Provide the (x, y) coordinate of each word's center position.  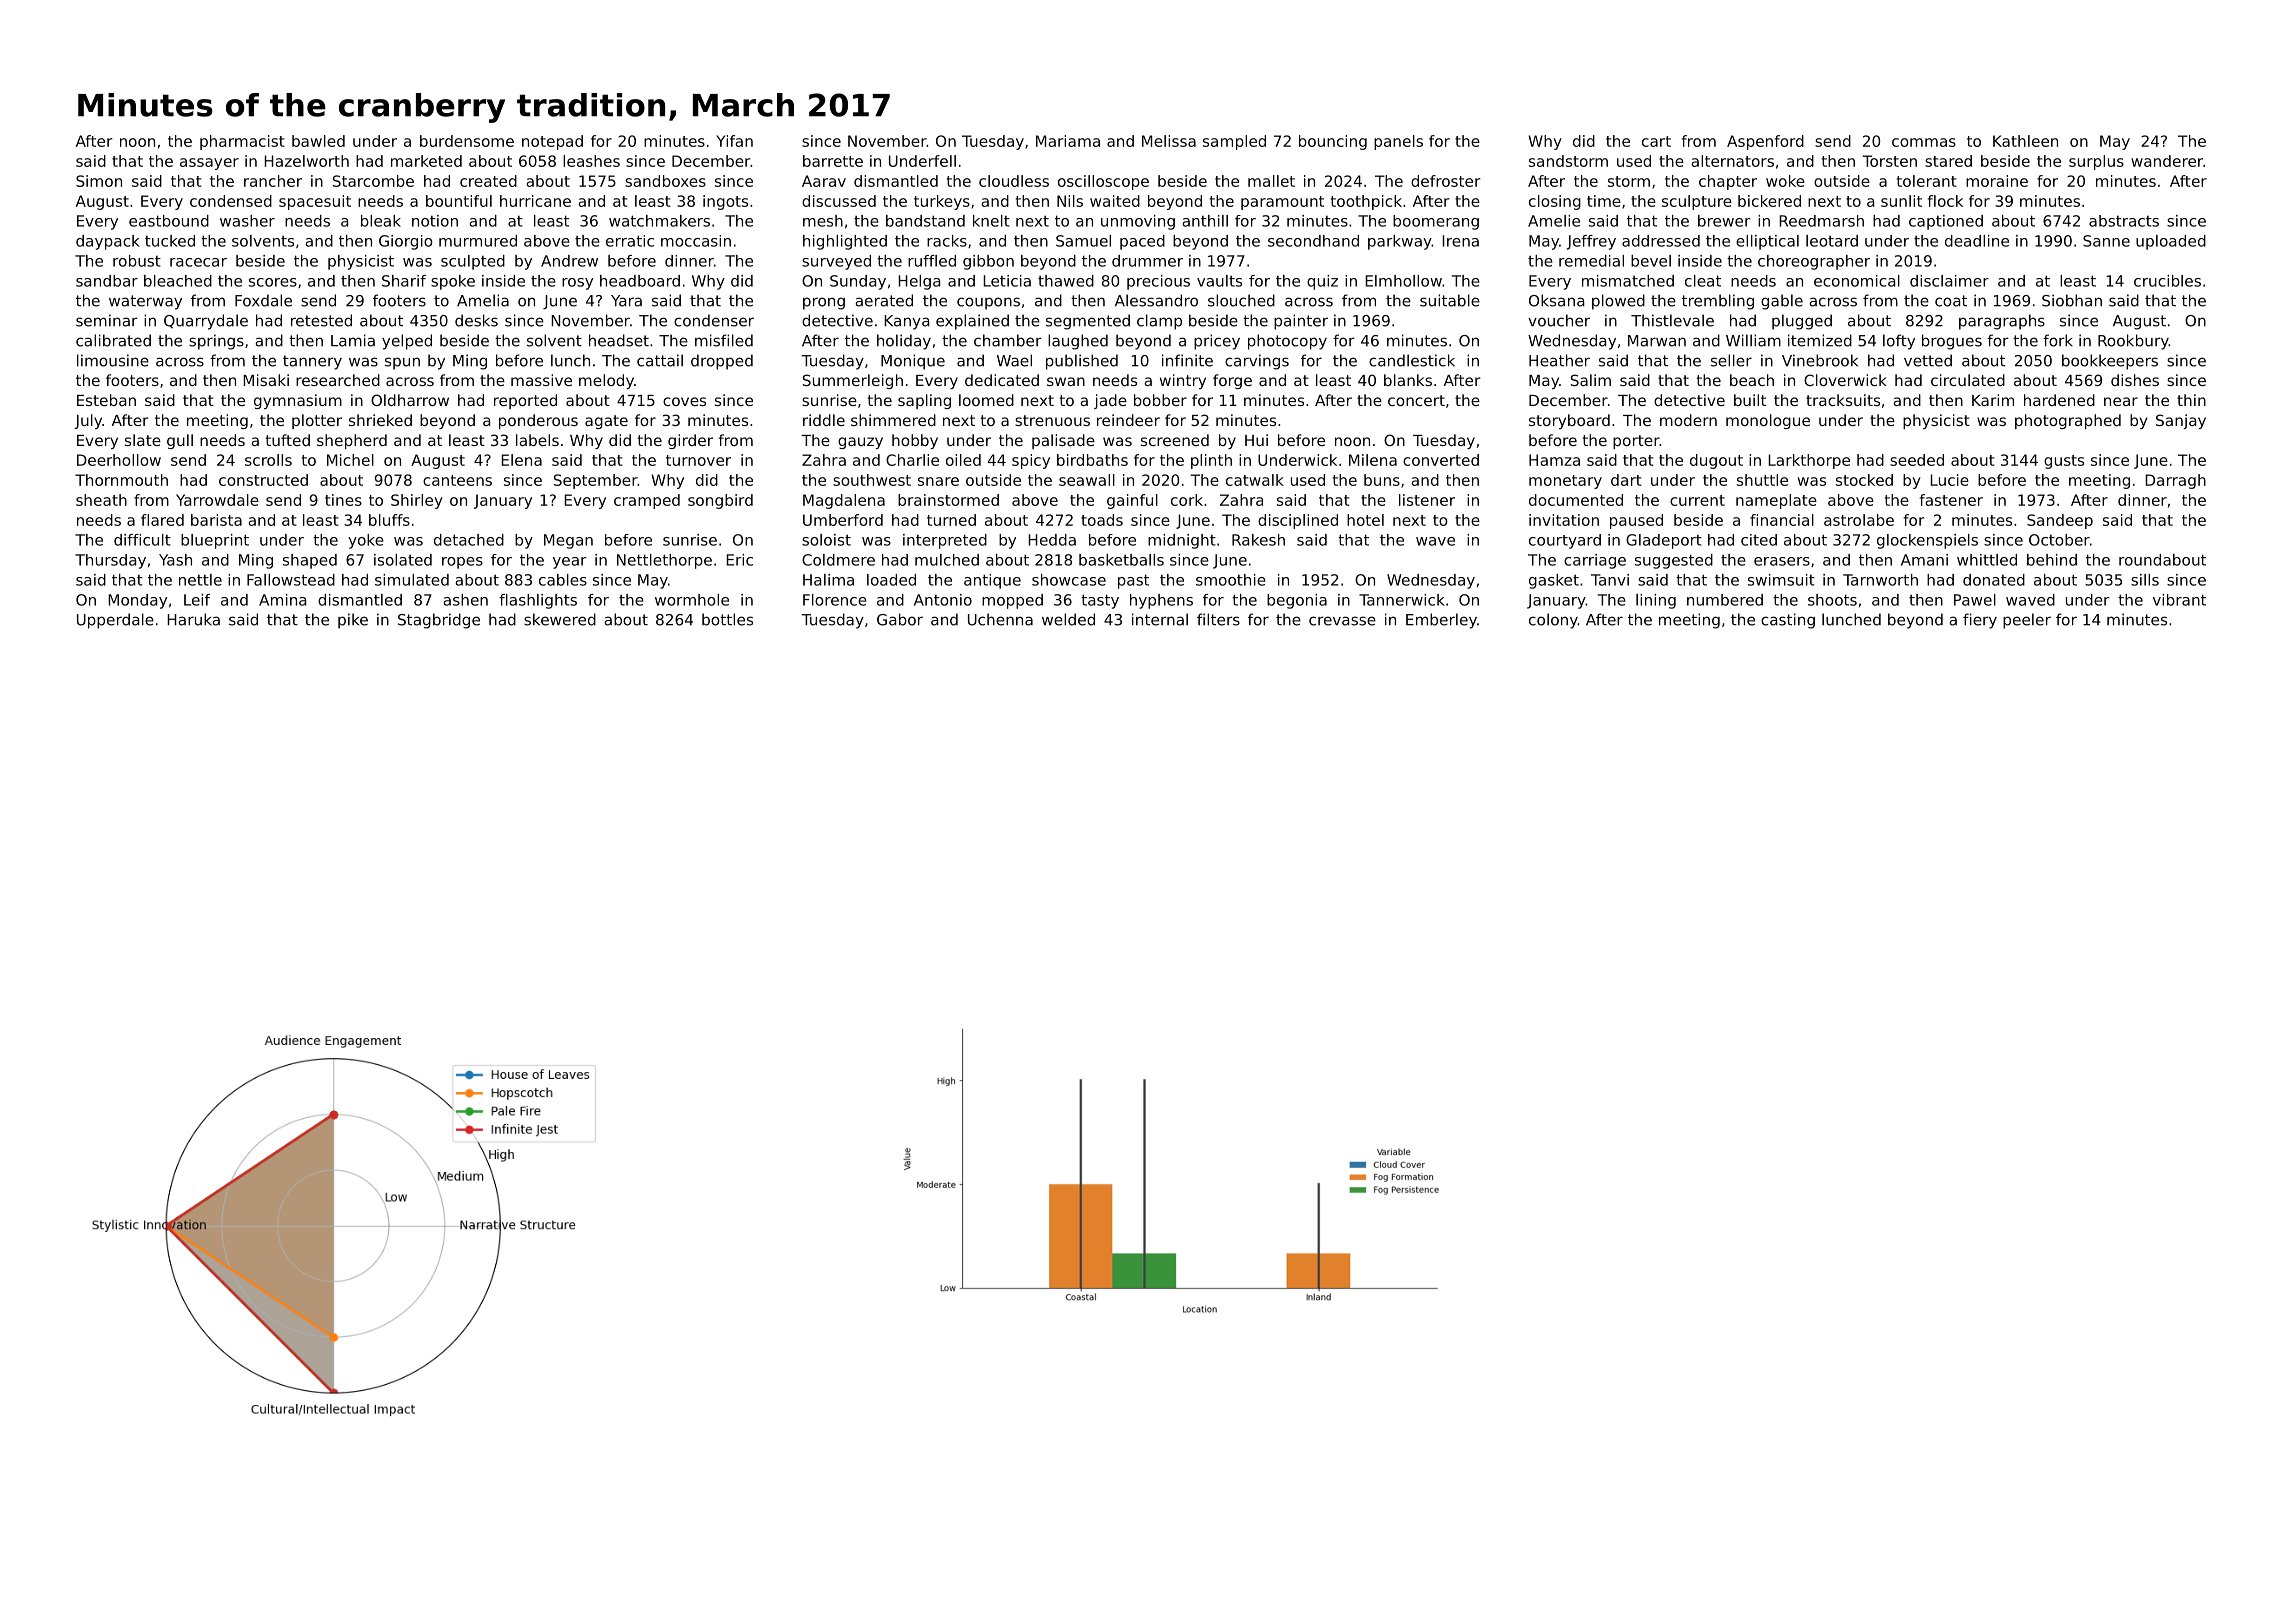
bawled (318, 141)
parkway (1400, 242)
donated (1994, 580)
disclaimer (1949, 281)
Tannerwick (1402, 600)
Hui (1256, 440)
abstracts (2124, 221)
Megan (568, 541)
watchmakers (659, 221)
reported (525, 401)
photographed (2068, 421)
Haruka (193, 619)
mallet (1271, 181)
